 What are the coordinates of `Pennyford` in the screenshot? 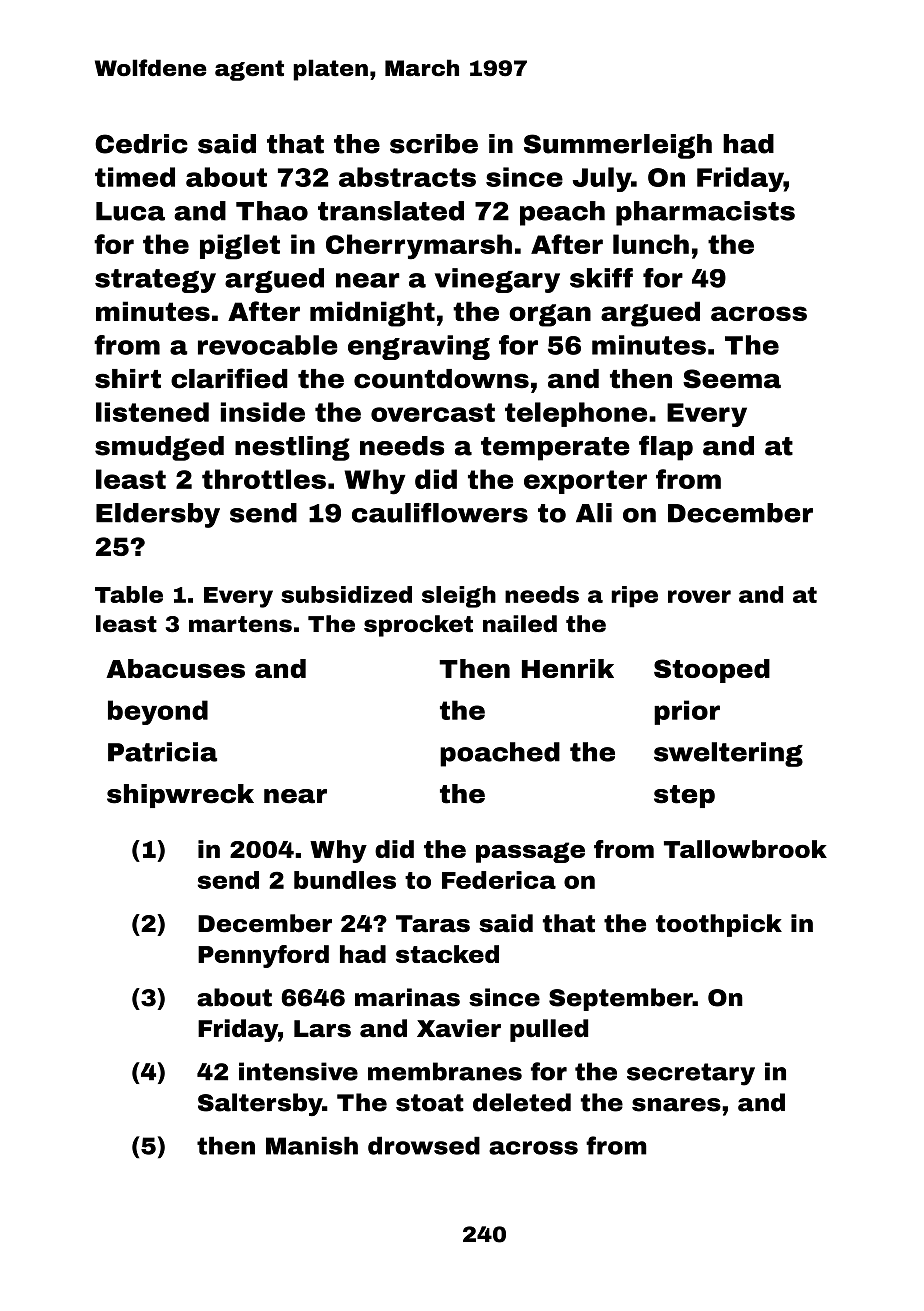 It's located at (263, 956).
